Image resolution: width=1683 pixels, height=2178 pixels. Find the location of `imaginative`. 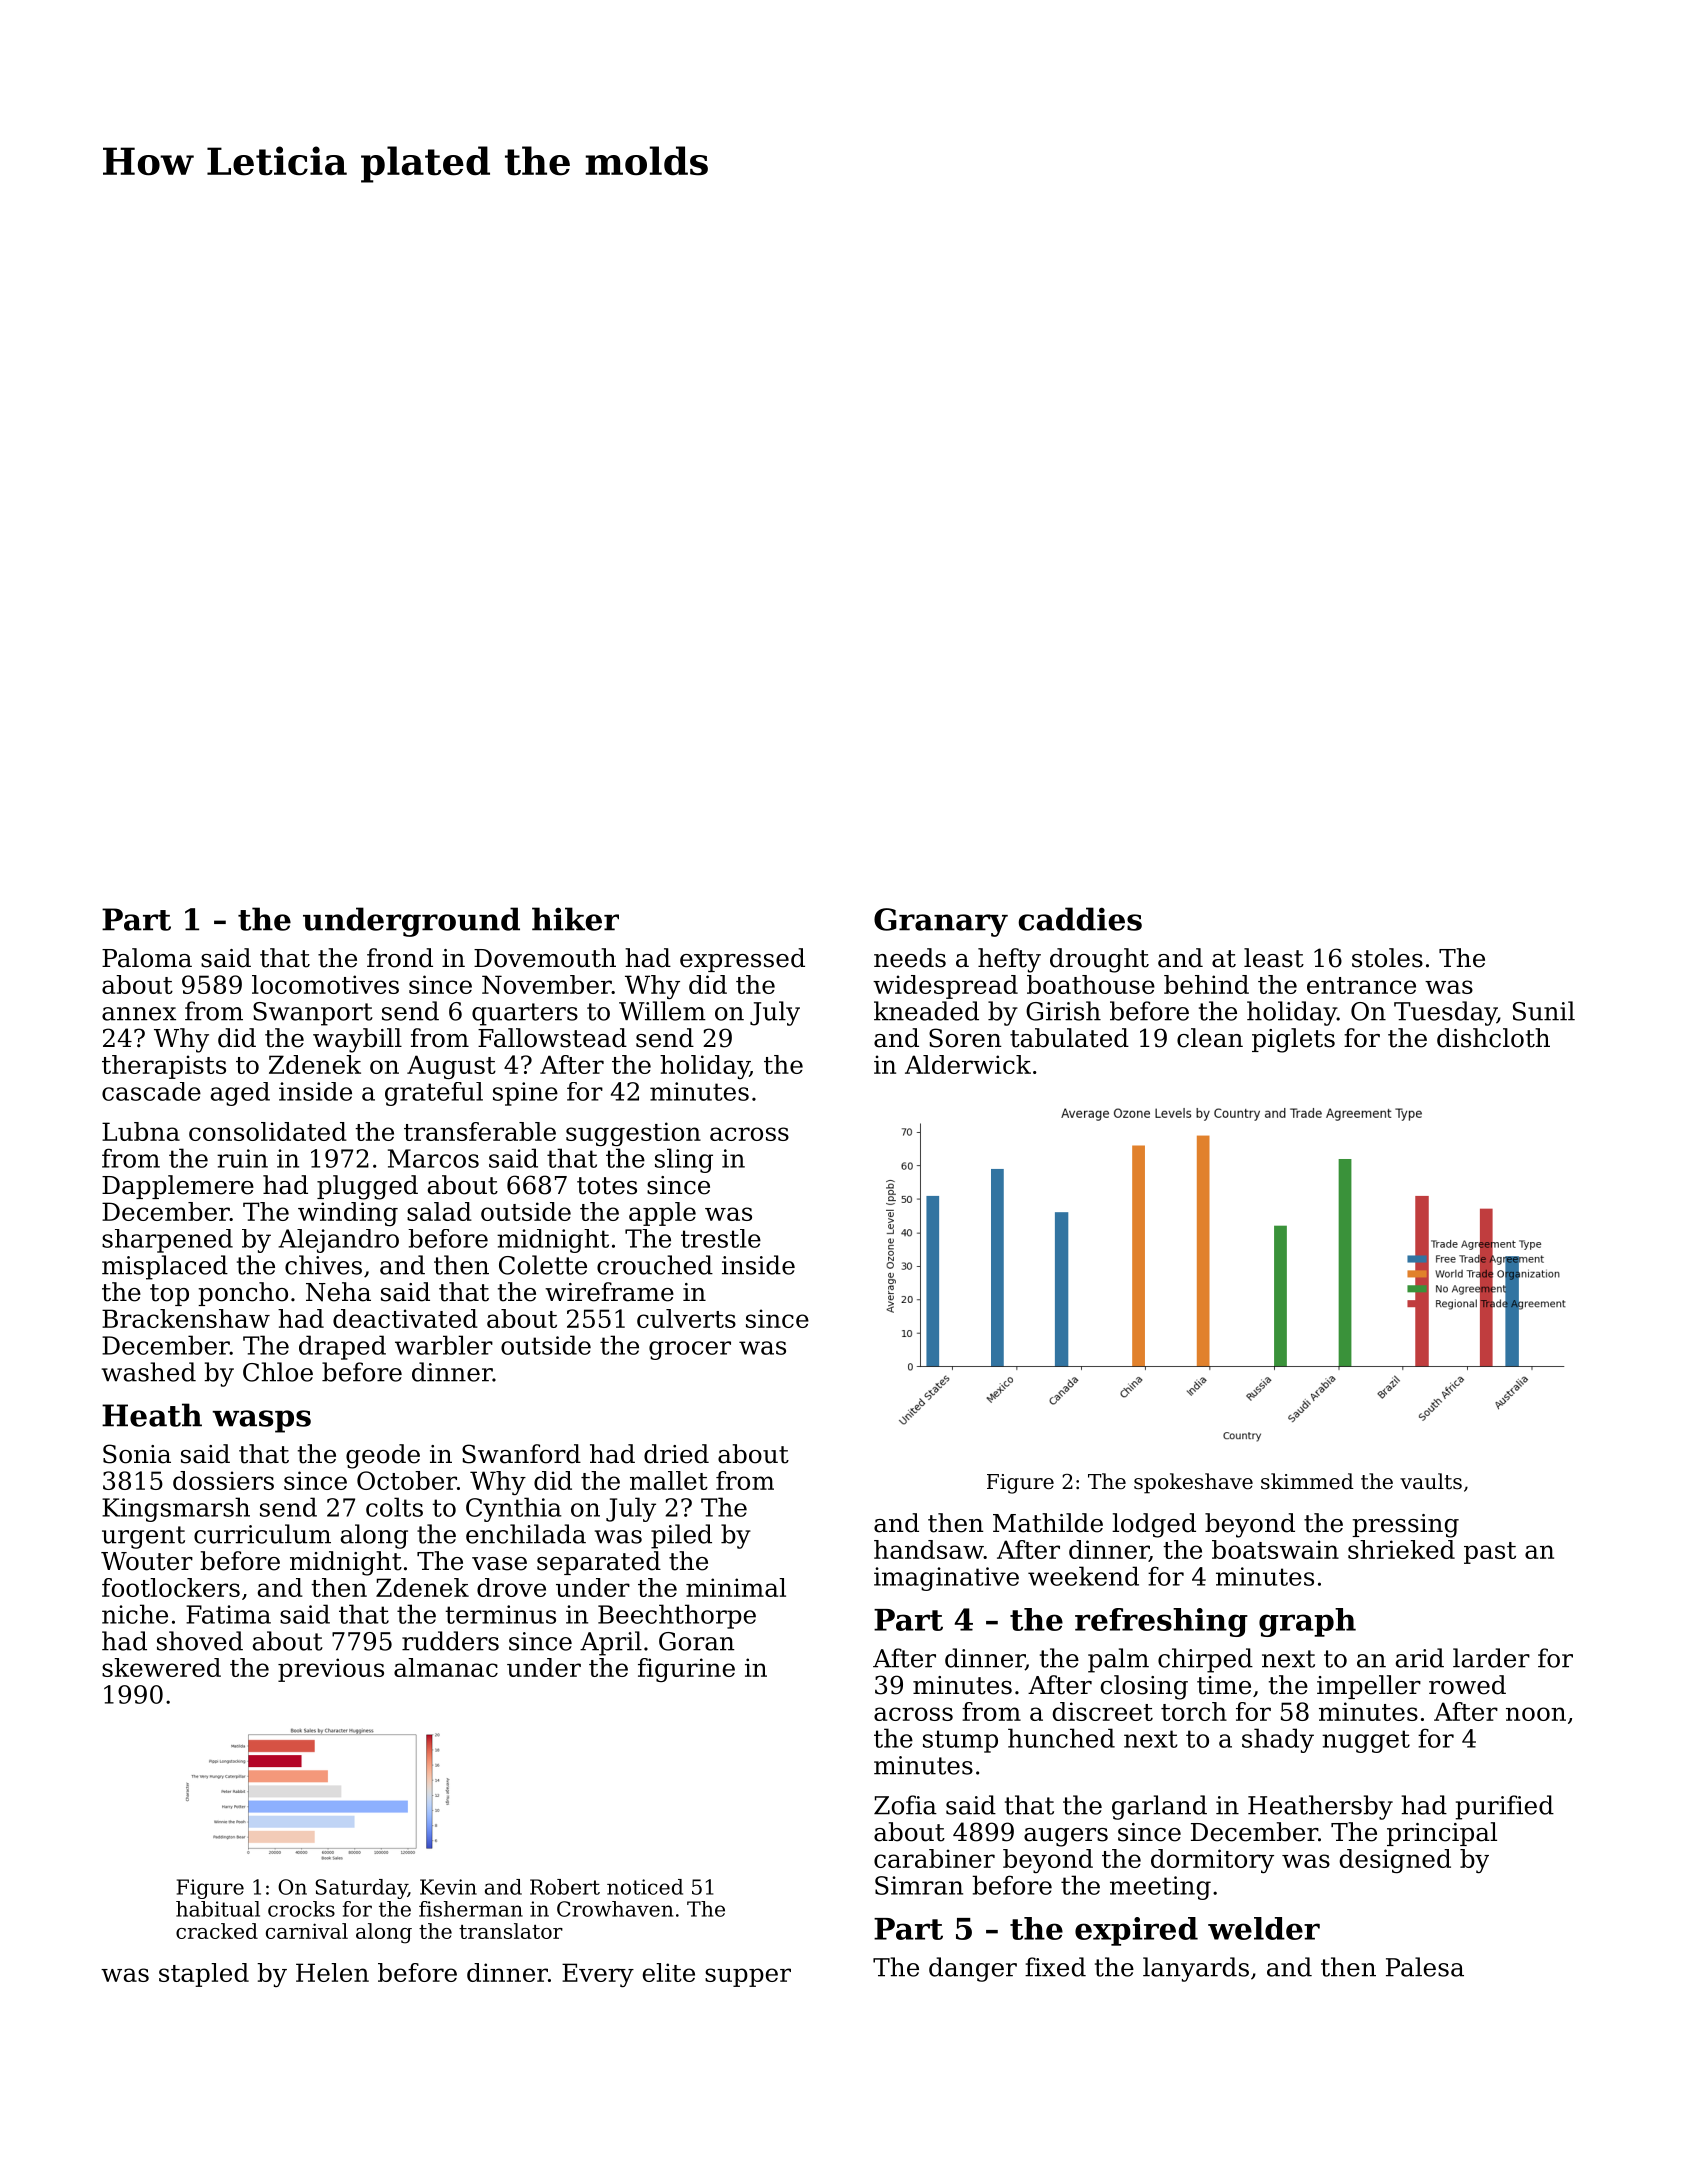

imaginative is located at coordinates (946, 1579).
